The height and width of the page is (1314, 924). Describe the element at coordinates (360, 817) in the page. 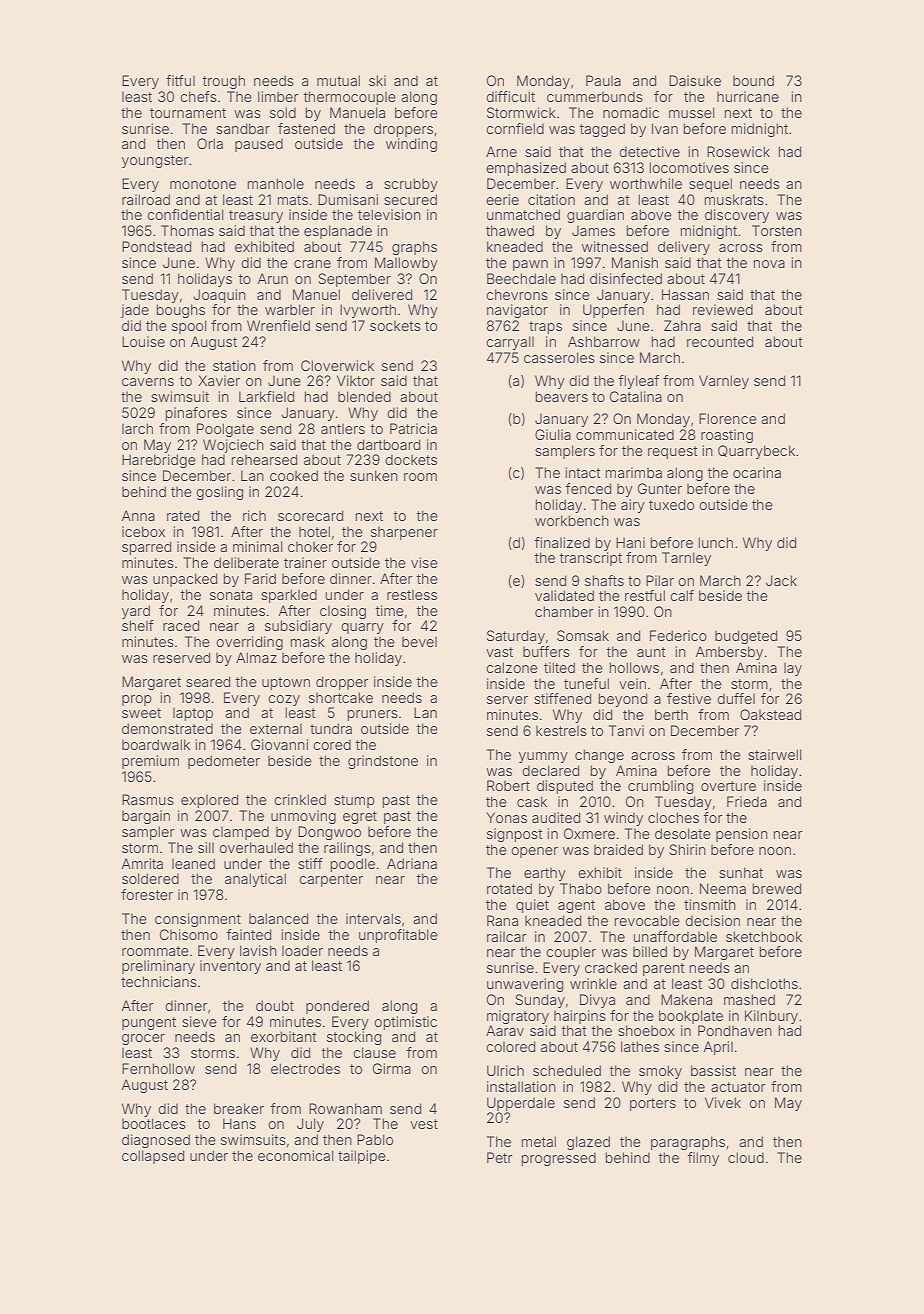

I see `egret` at that location.
